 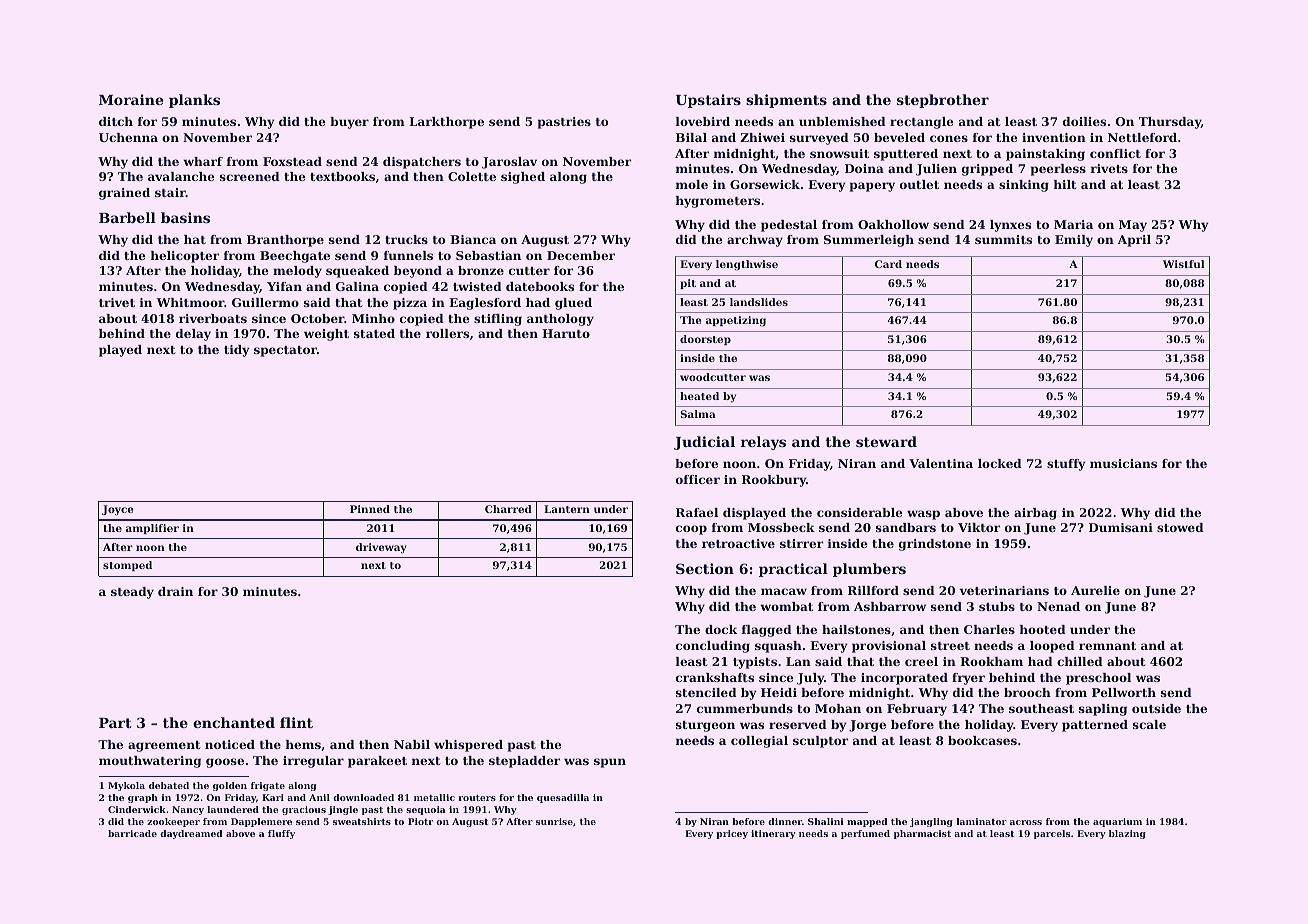 What do you see at coordinates (949, 138) in the image?
I see `cones` at bounding box center [949, 138].
